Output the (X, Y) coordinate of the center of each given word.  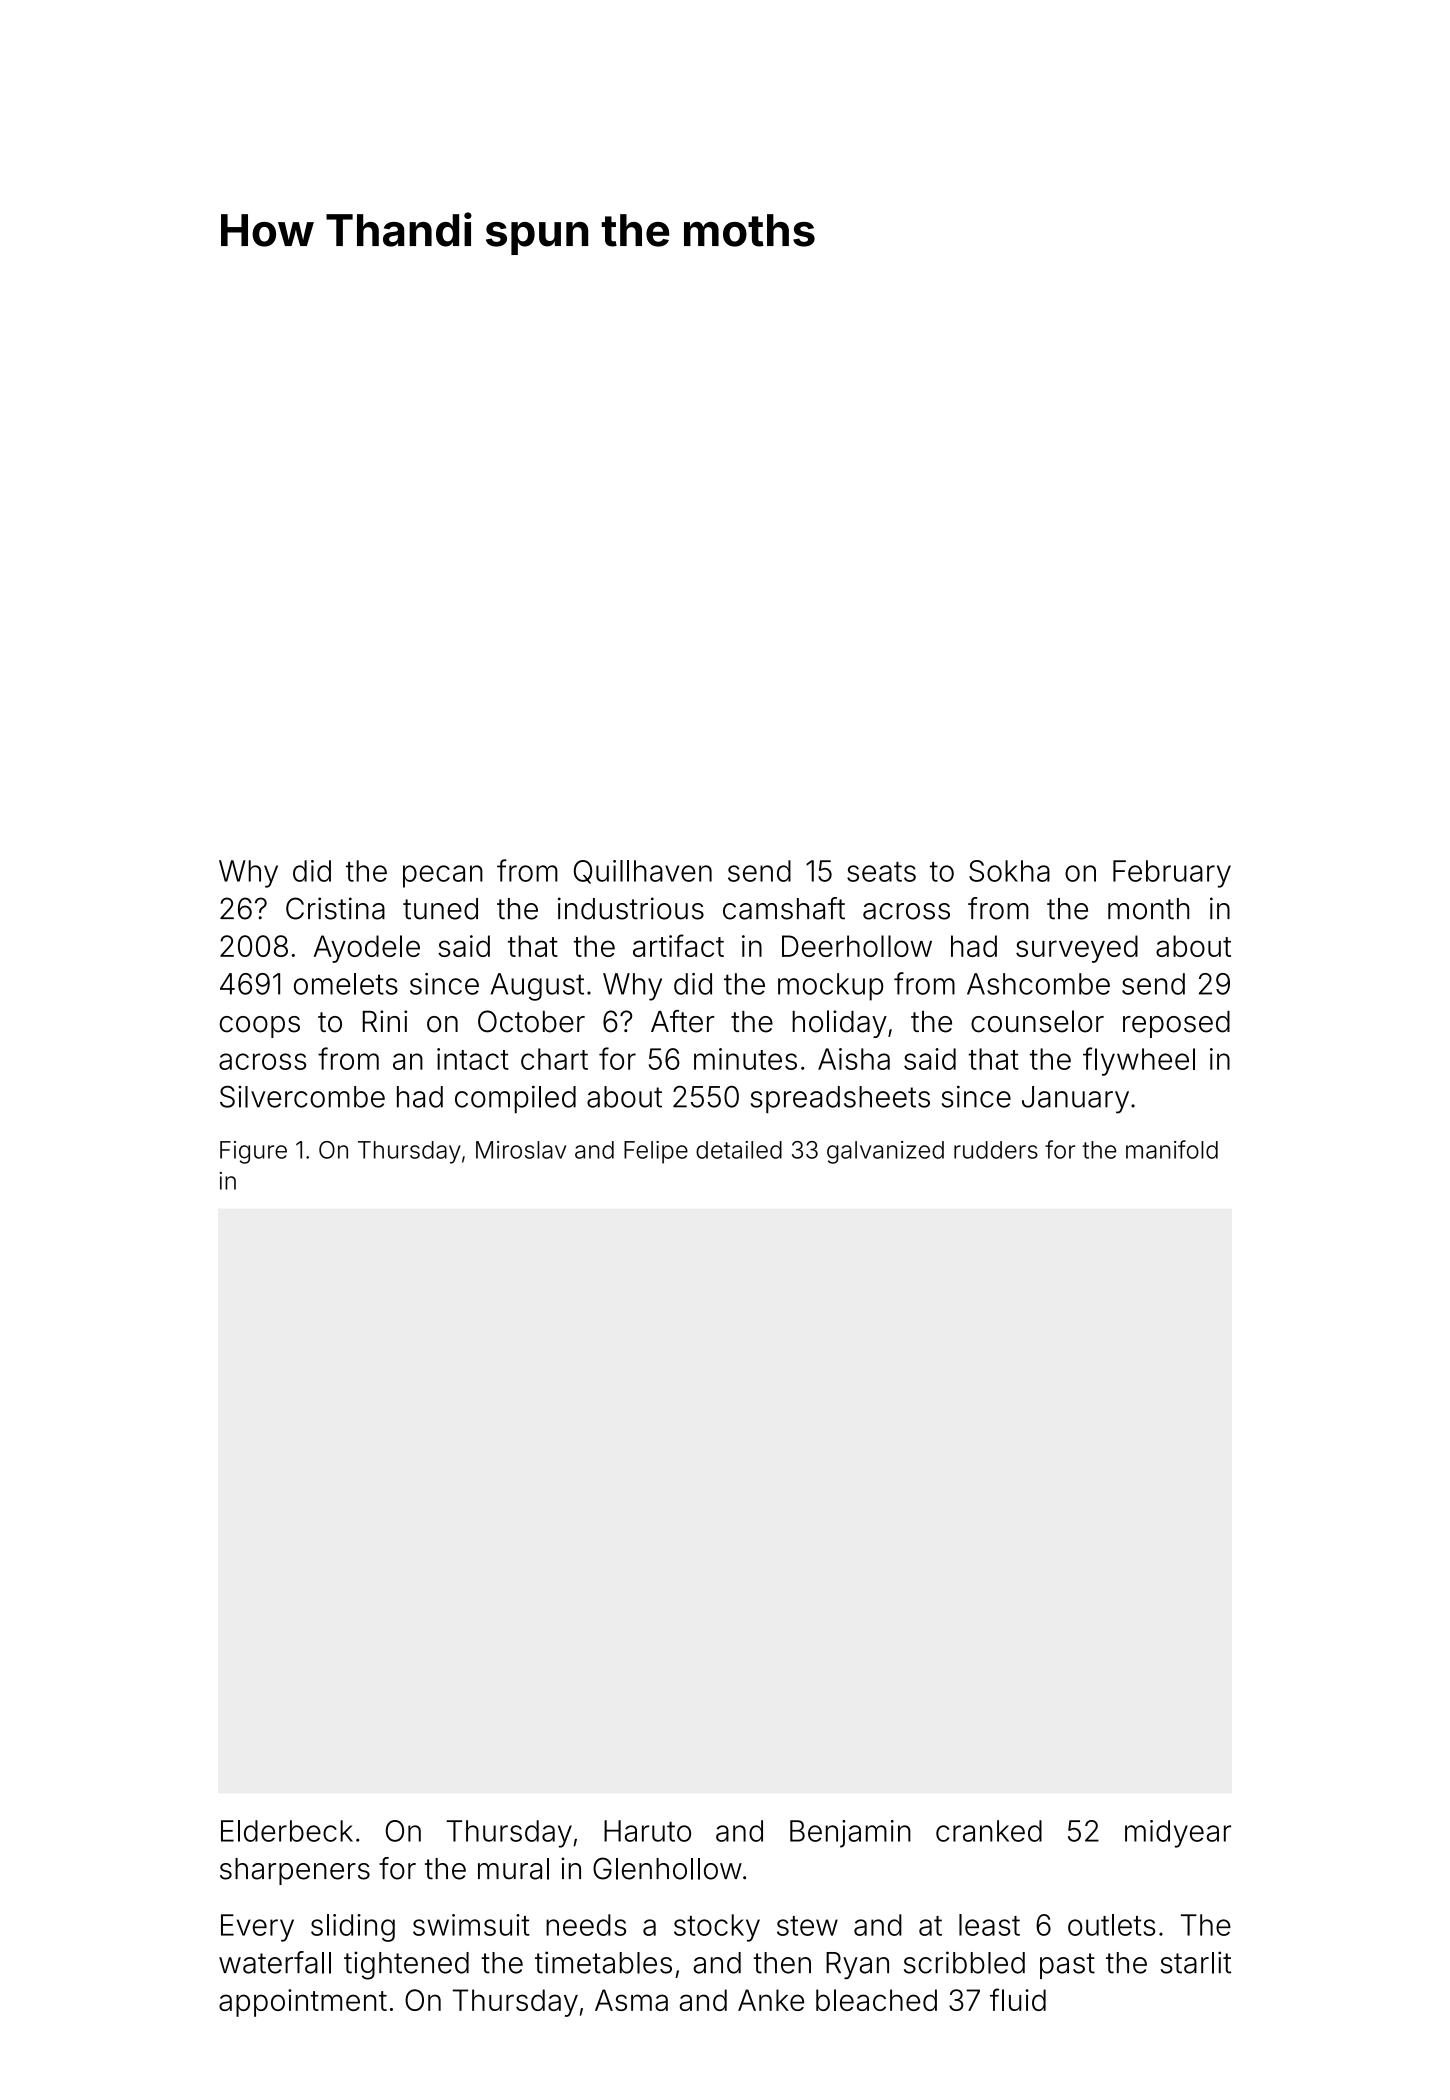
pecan (443, 876)
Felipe (656, 1152)
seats (881, 872)
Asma (631, 2000)
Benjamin (850, 1834)
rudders (996, 1150)
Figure (253, 1152)
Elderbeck (287, 1831)
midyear (1178, 1834)
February (1172, 874)
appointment (303, 2003)
